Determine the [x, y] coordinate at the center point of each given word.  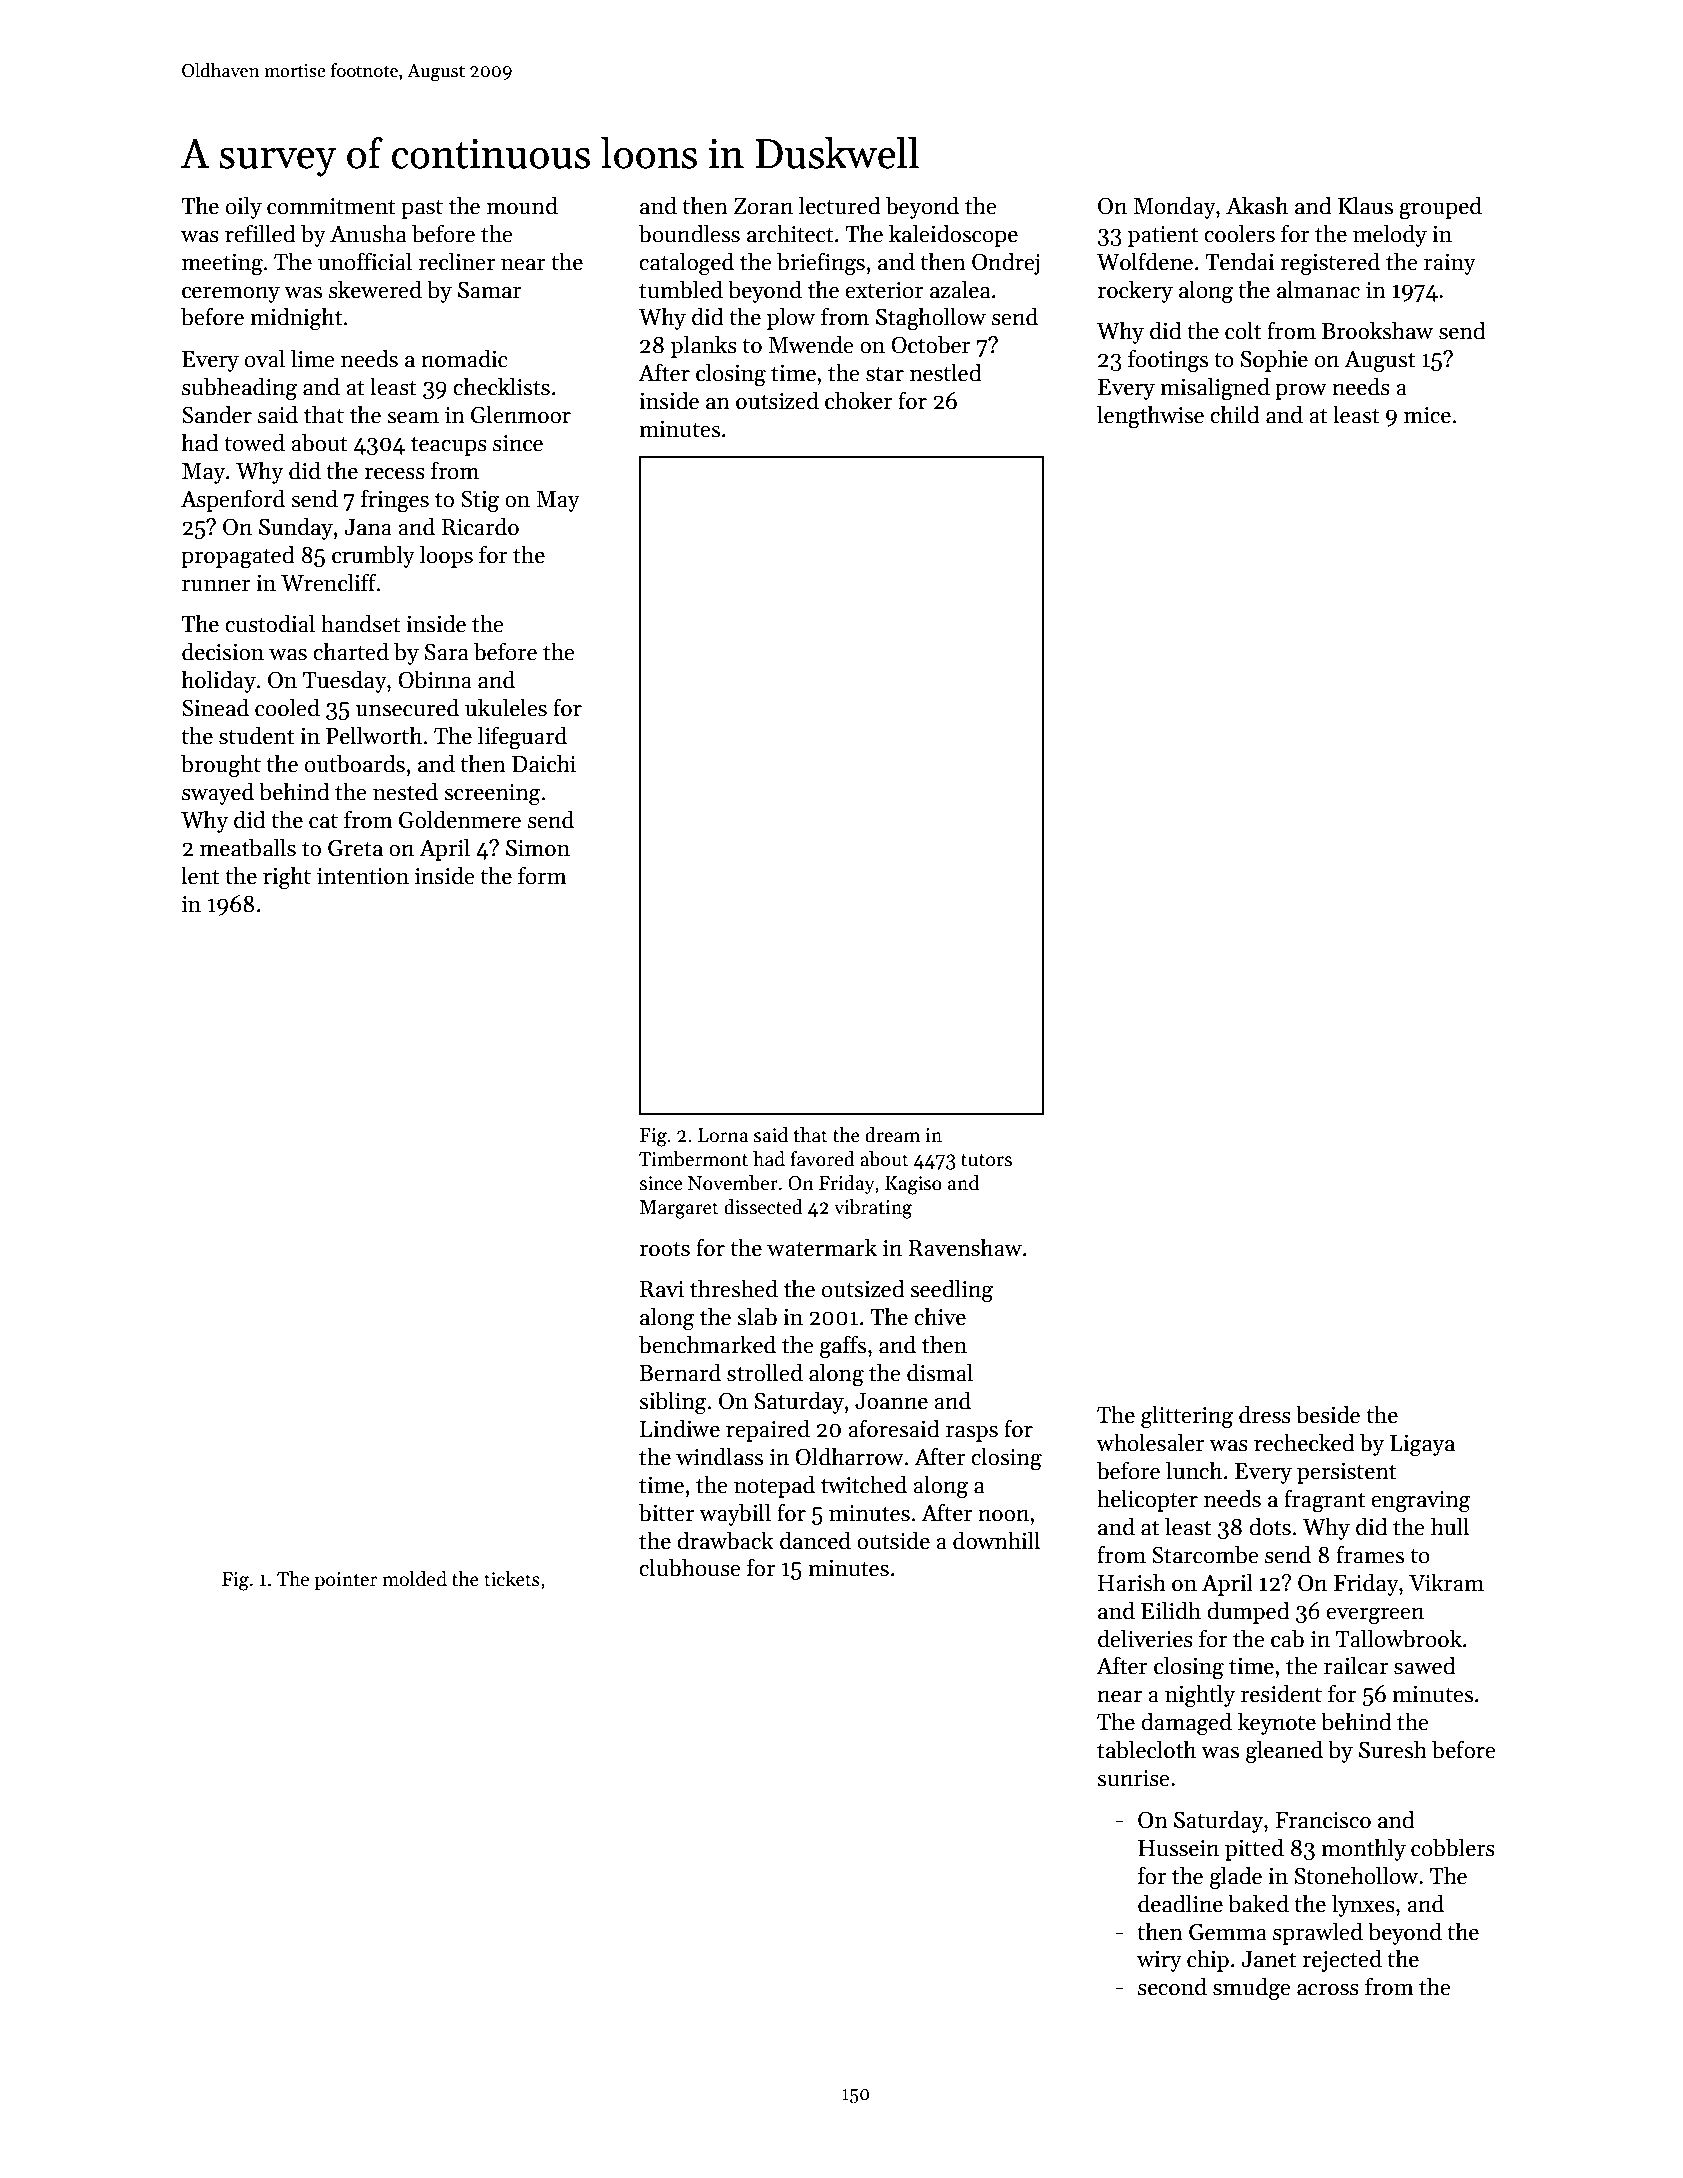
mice [1427, 415]
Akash [1257, 205]
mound [522, 205]
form [542, 875]
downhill [996, 1540]
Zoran [763, 206]
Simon [538, 848]
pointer [345, 1581]
